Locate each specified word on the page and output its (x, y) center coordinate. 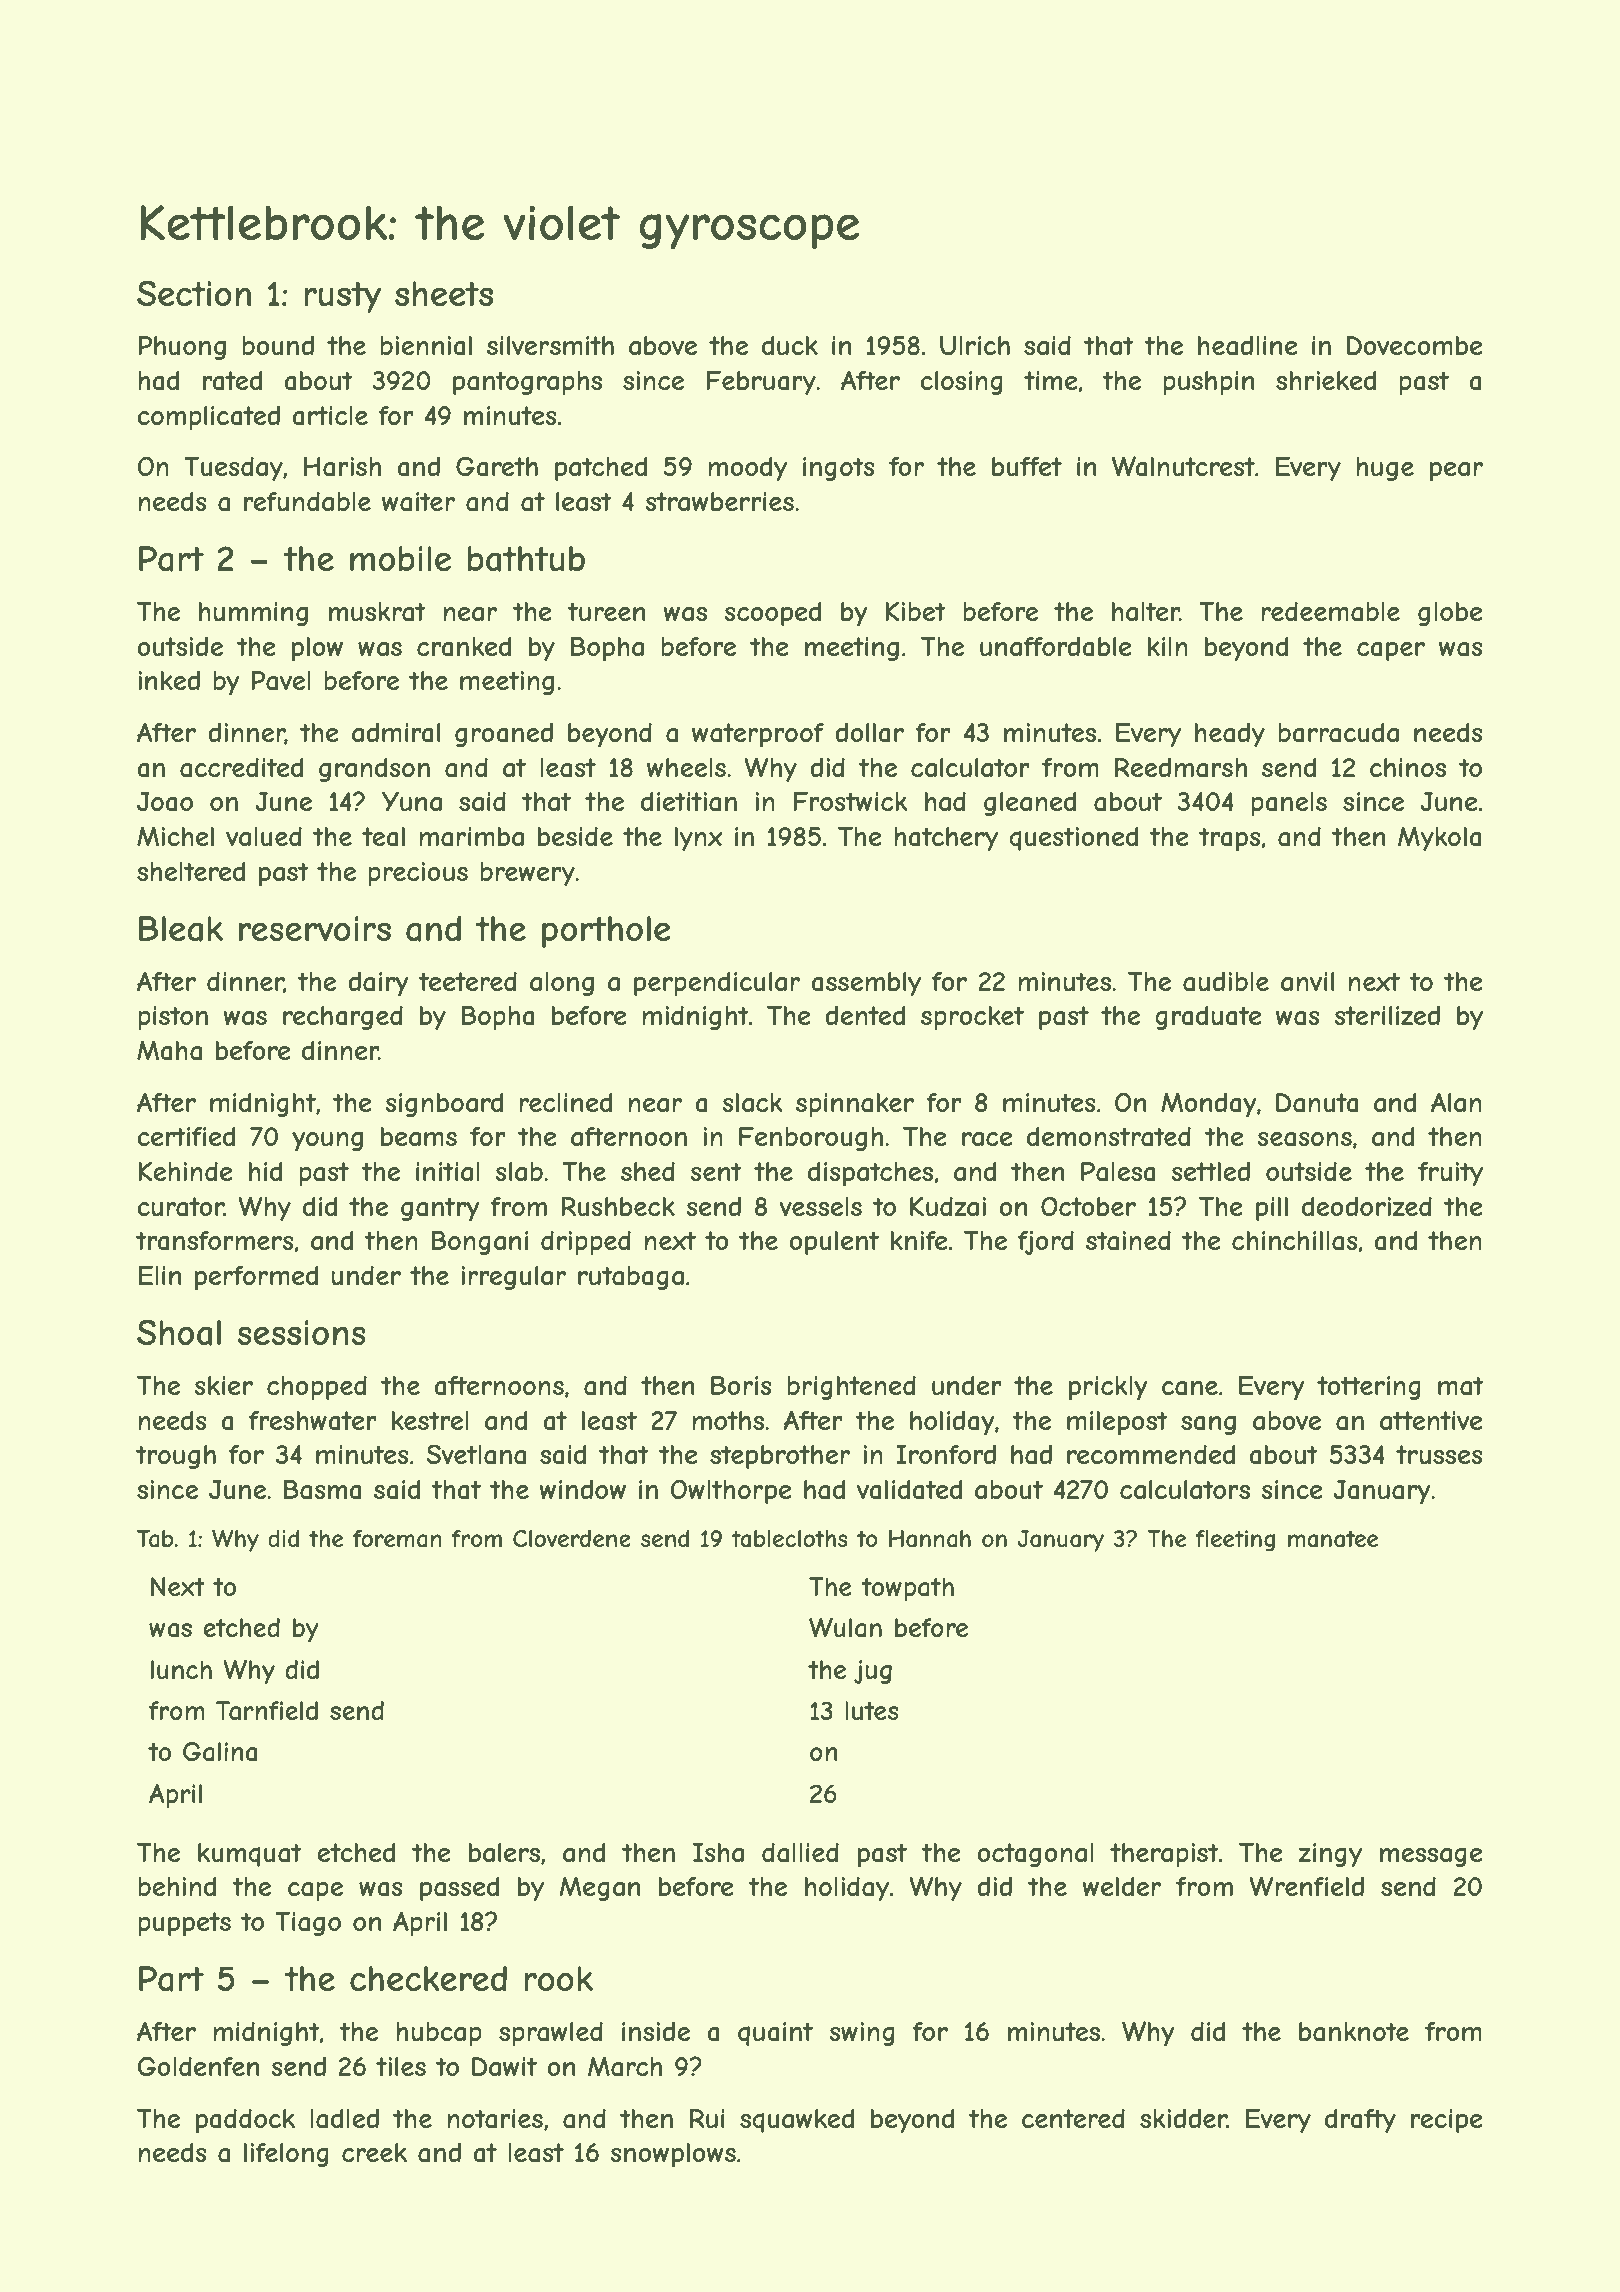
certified (186, 1136)
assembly (866, 984)
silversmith (550, 345)
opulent (834, 1243)
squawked (797, 2121)
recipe (1447, 2121)
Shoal (179, 1333)
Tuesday (233, 469)
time (1051, 380)
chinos (1408, 767)
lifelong (286, 2155)
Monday (1209, 1104)
